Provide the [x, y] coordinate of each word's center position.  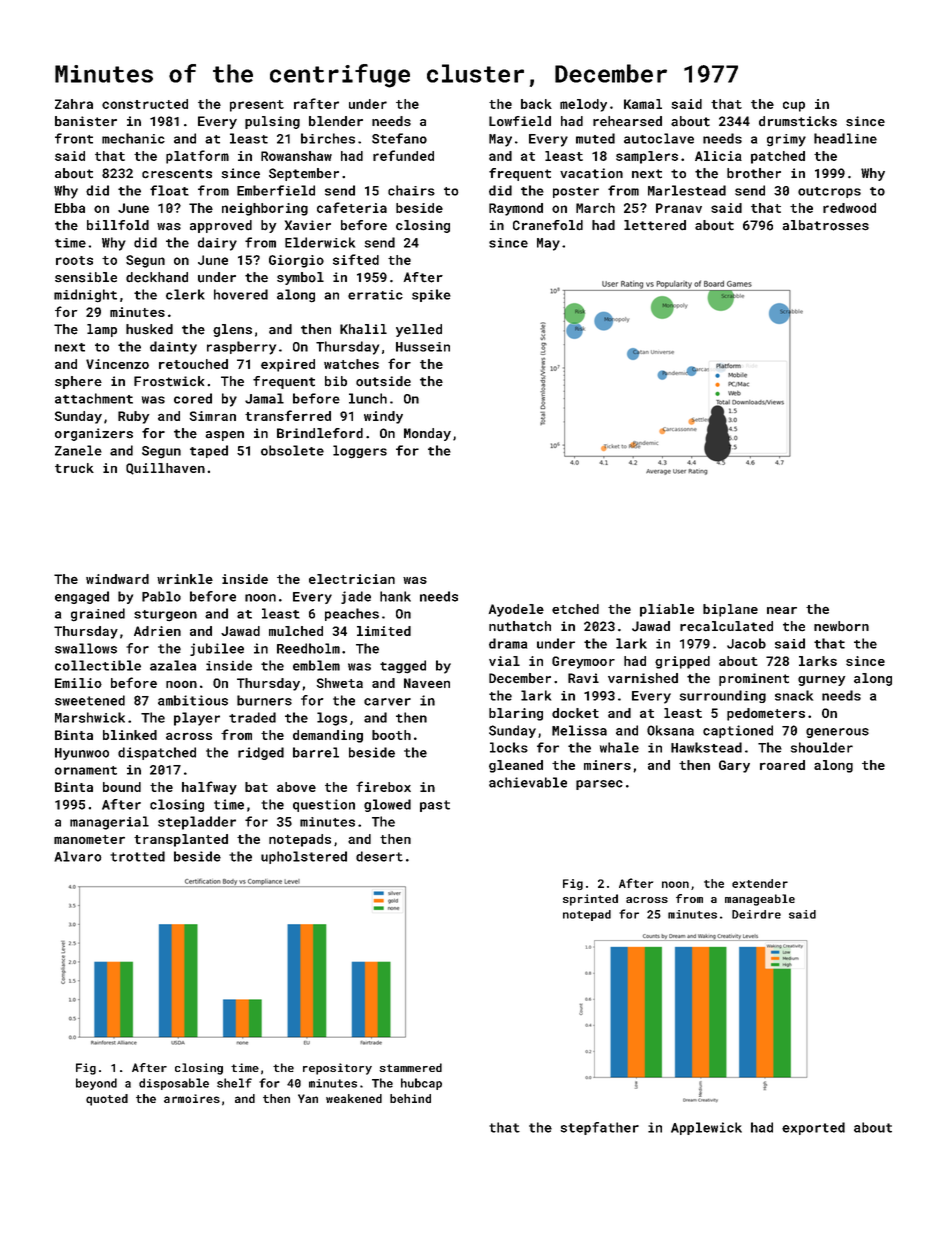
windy [383, 417]
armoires [192, 1098]
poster [576, 192]
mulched [296, 631]
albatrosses [826, 225]
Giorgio [296, 261]
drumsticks [798, 121]
